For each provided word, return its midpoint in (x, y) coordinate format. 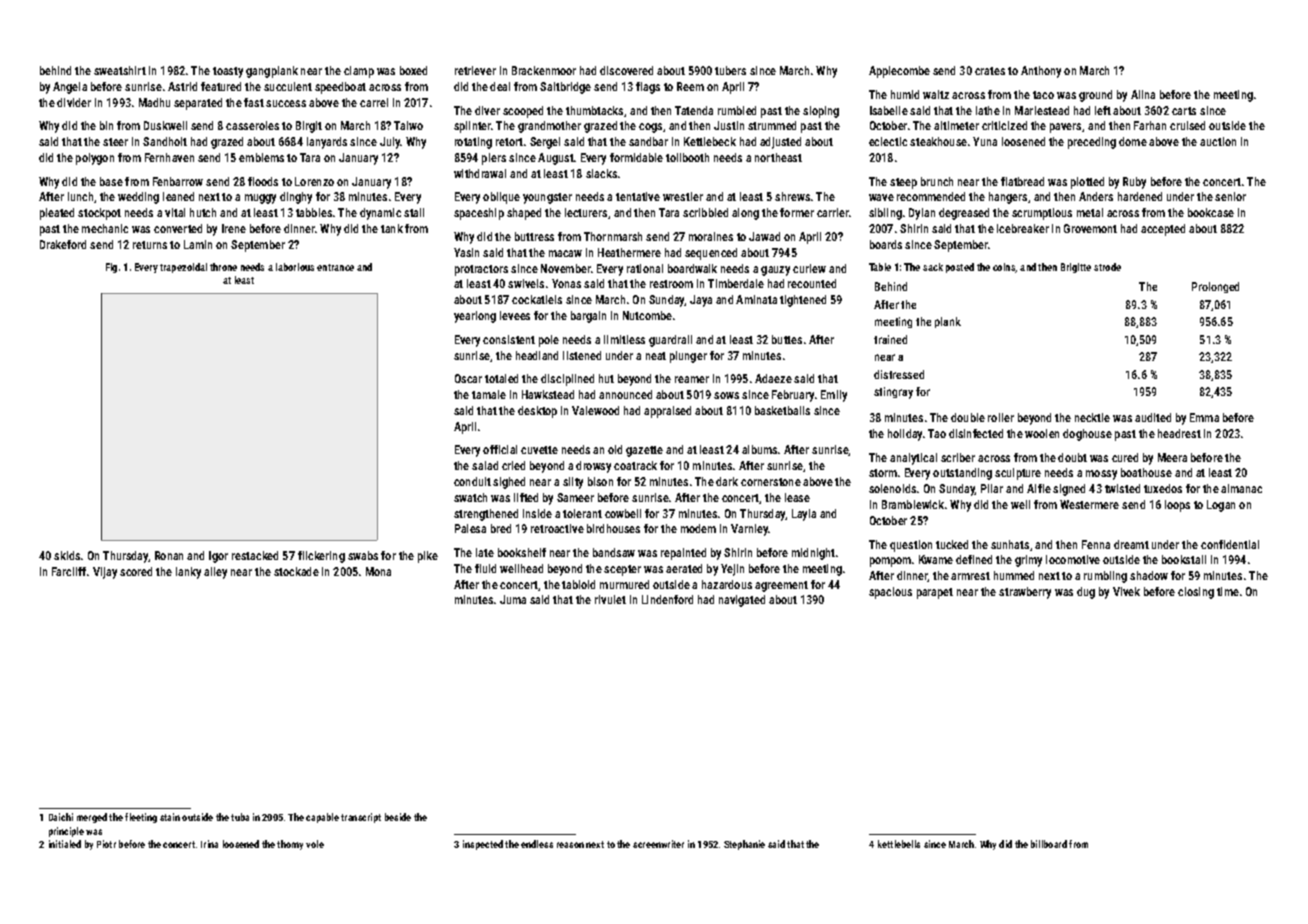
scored (136, 571)
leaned (178, 196)
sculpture (1018, 474)
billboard (1049, 844)
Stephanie (744, 845)
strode (1107, 267)
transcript (361, 818)
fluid (485, 568)
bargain (588, 317)
